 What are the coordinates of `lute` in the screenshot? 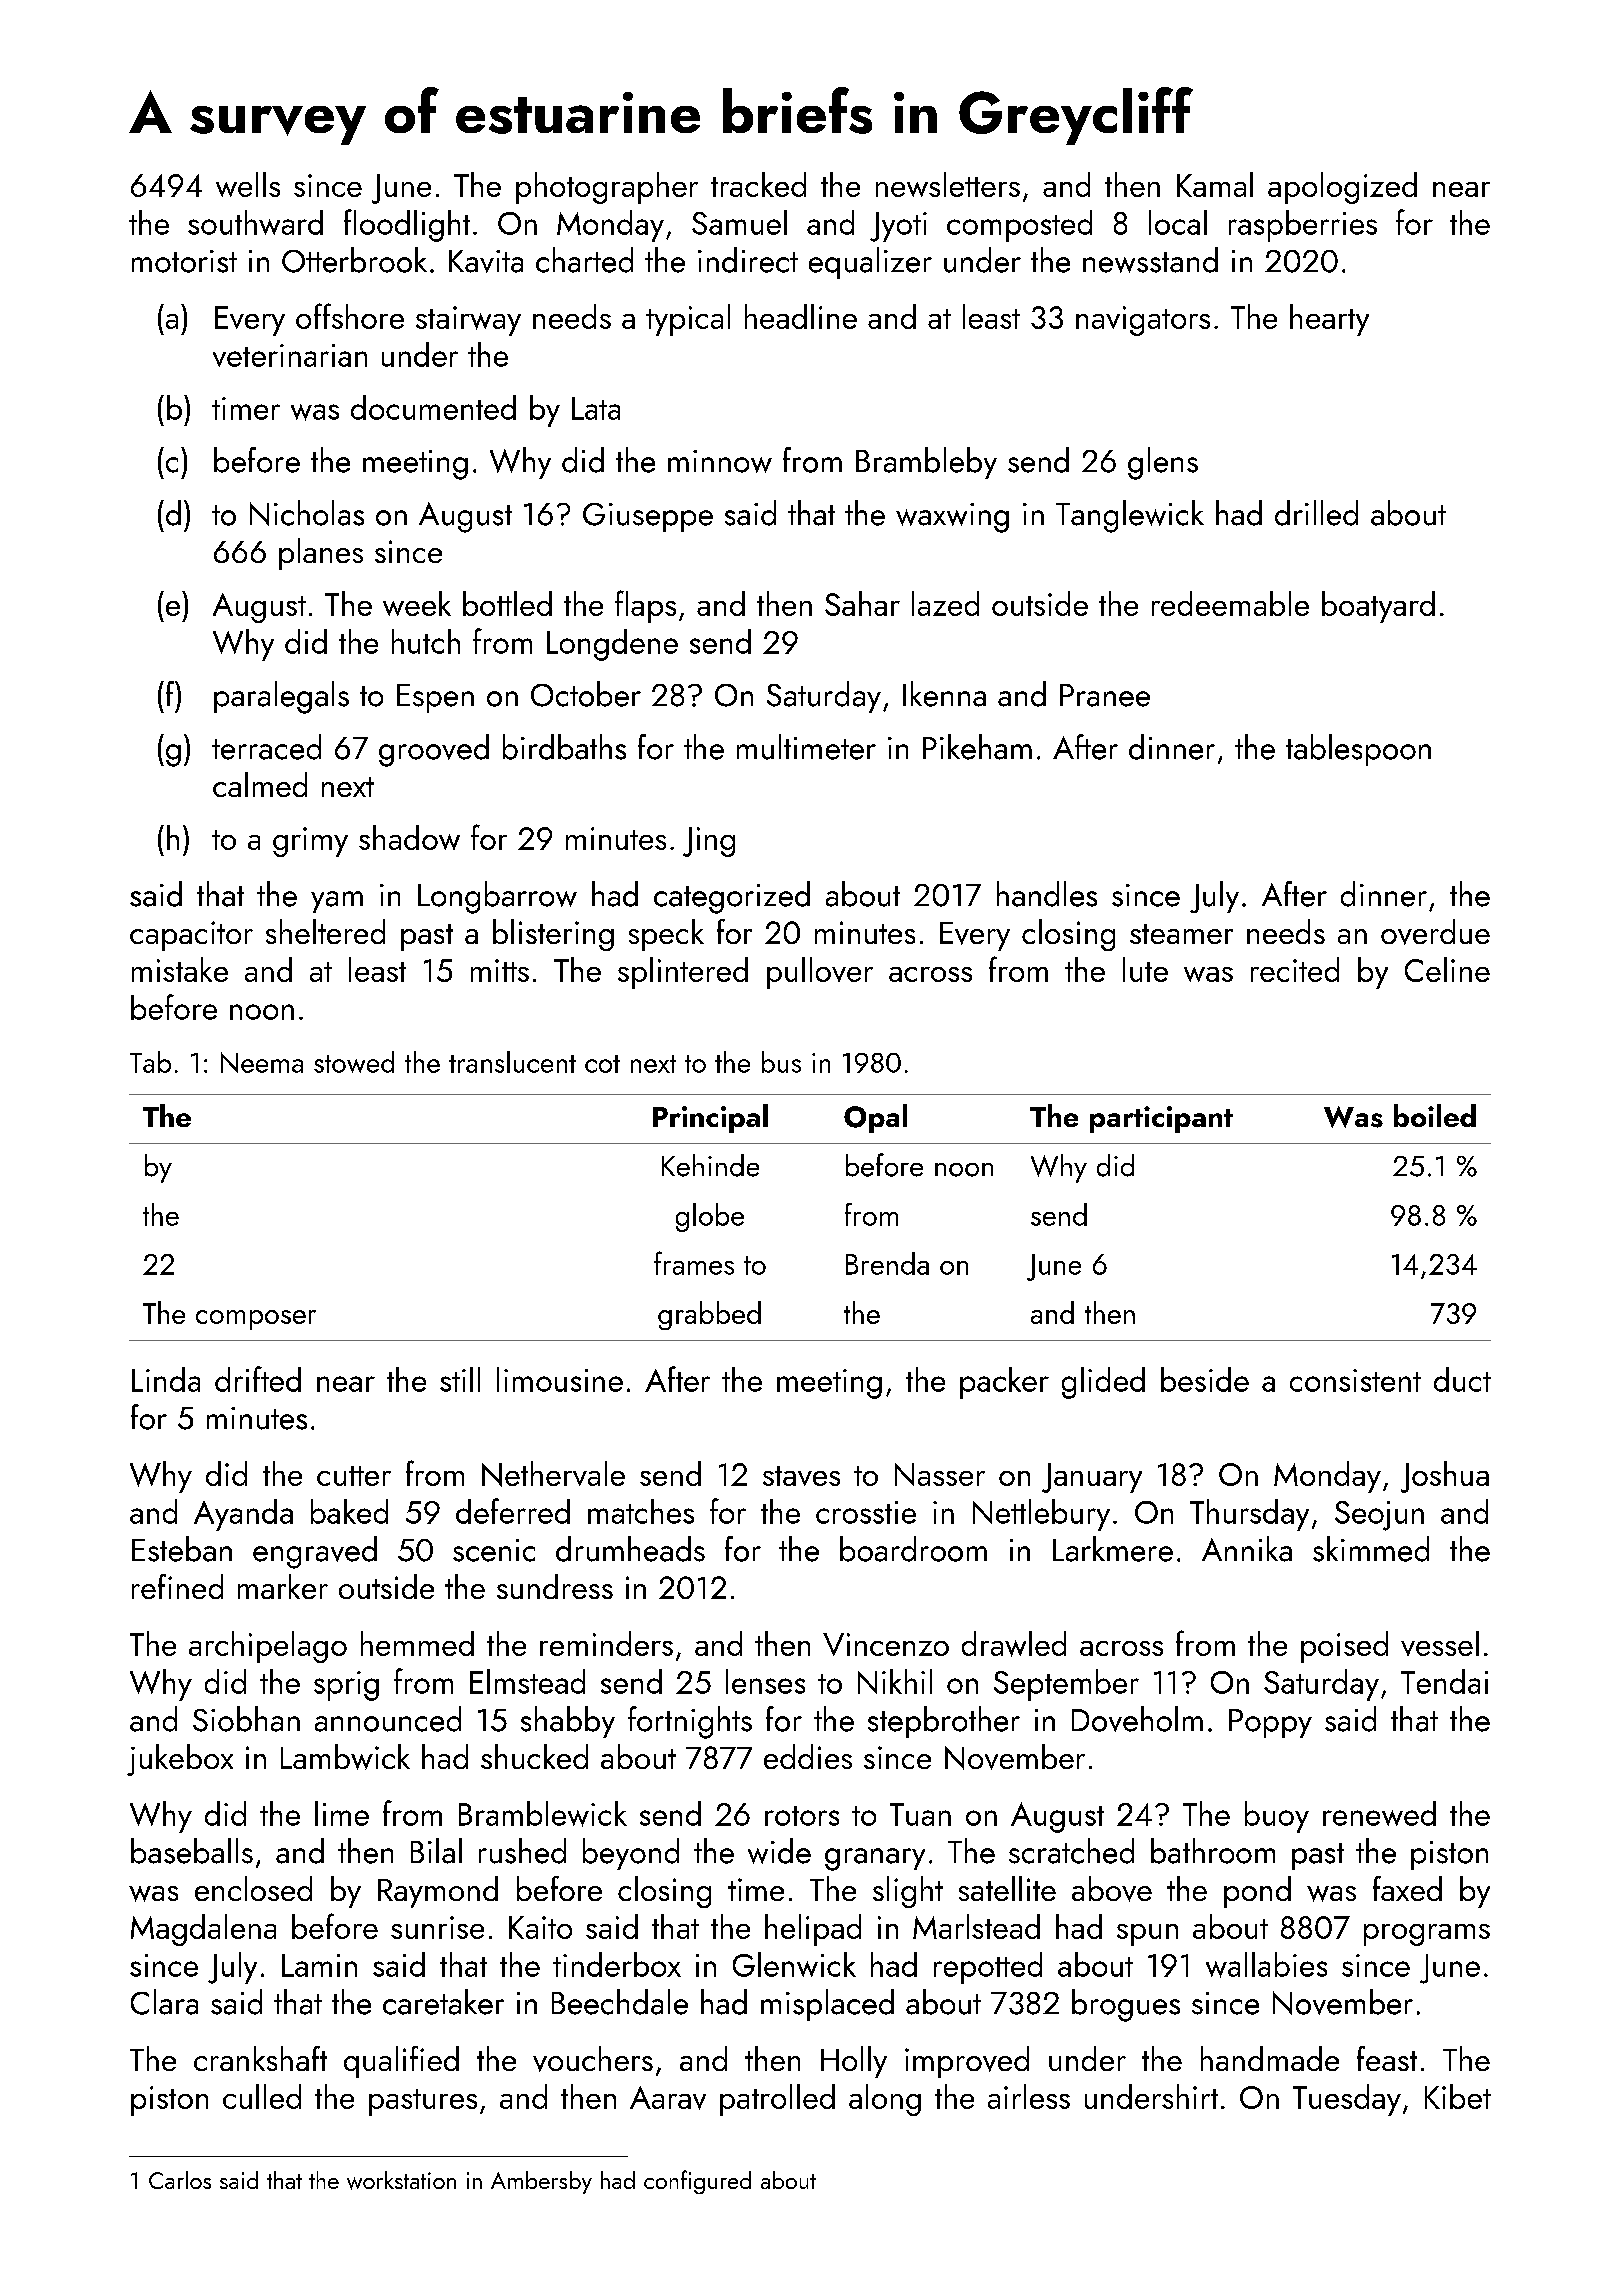 It's located at (1145, 969).
